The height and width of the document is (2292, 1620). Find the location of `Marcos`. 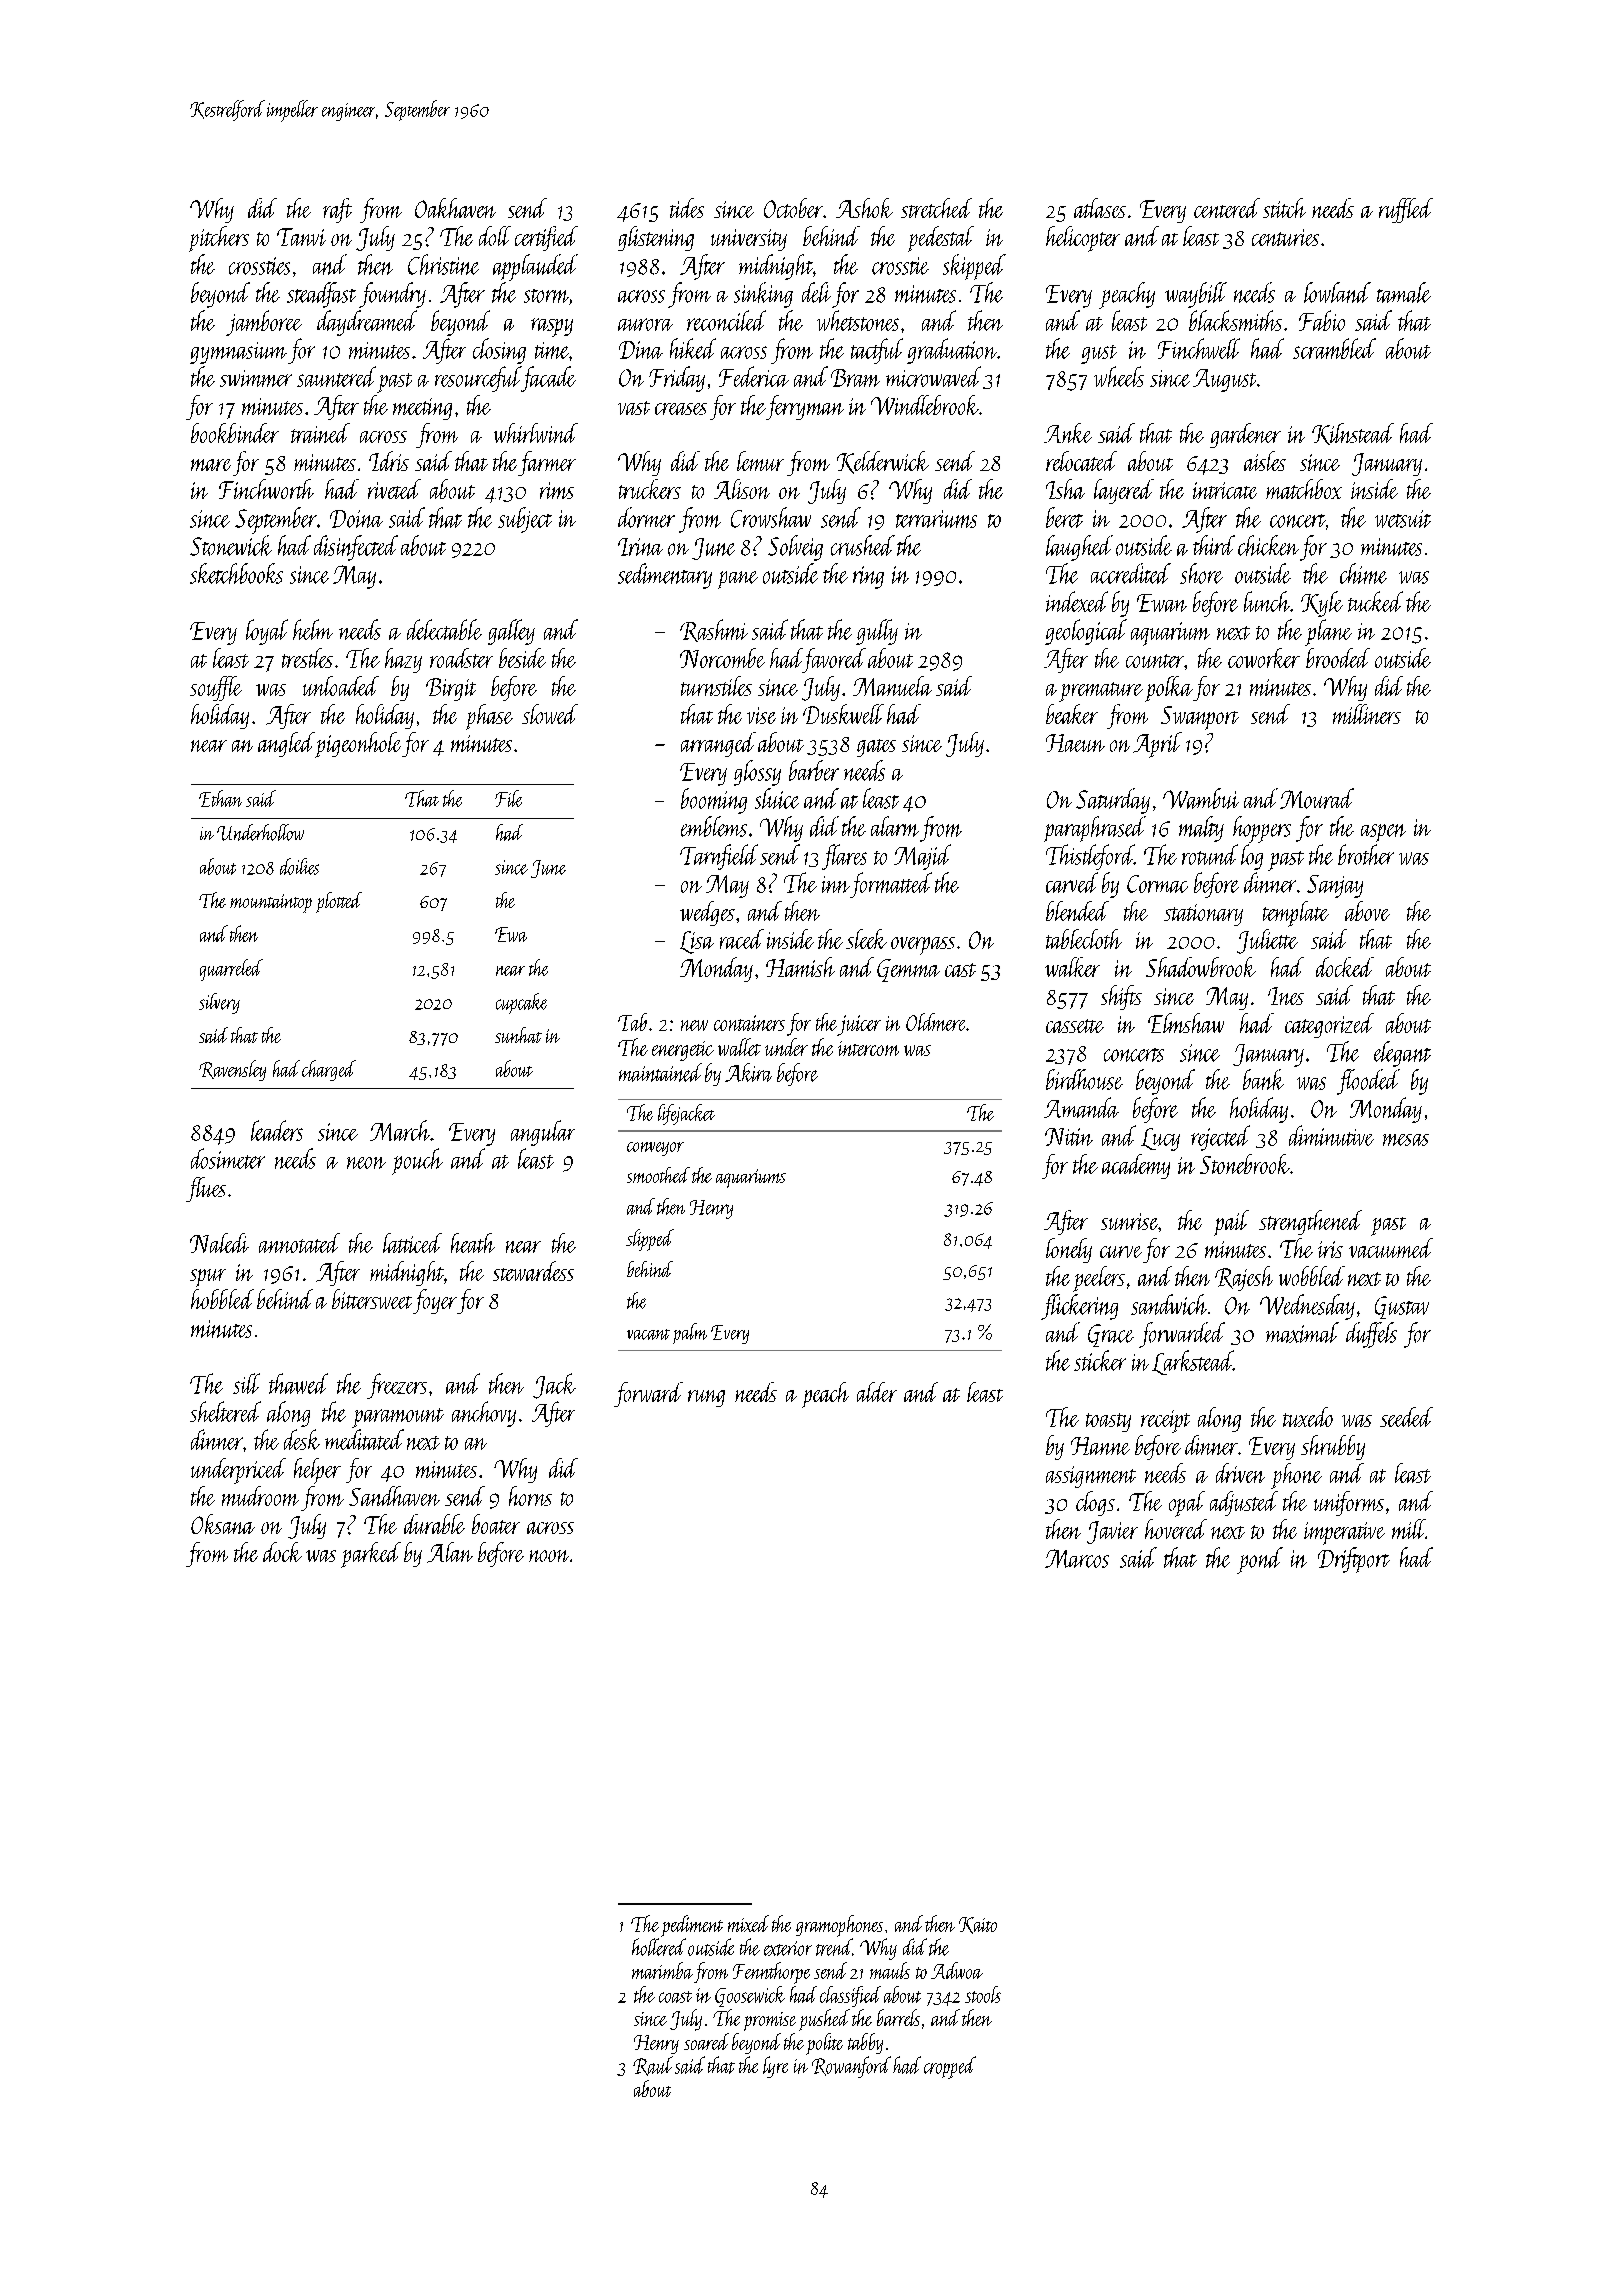

Marcos is located at coordinates (1077, 1558).
